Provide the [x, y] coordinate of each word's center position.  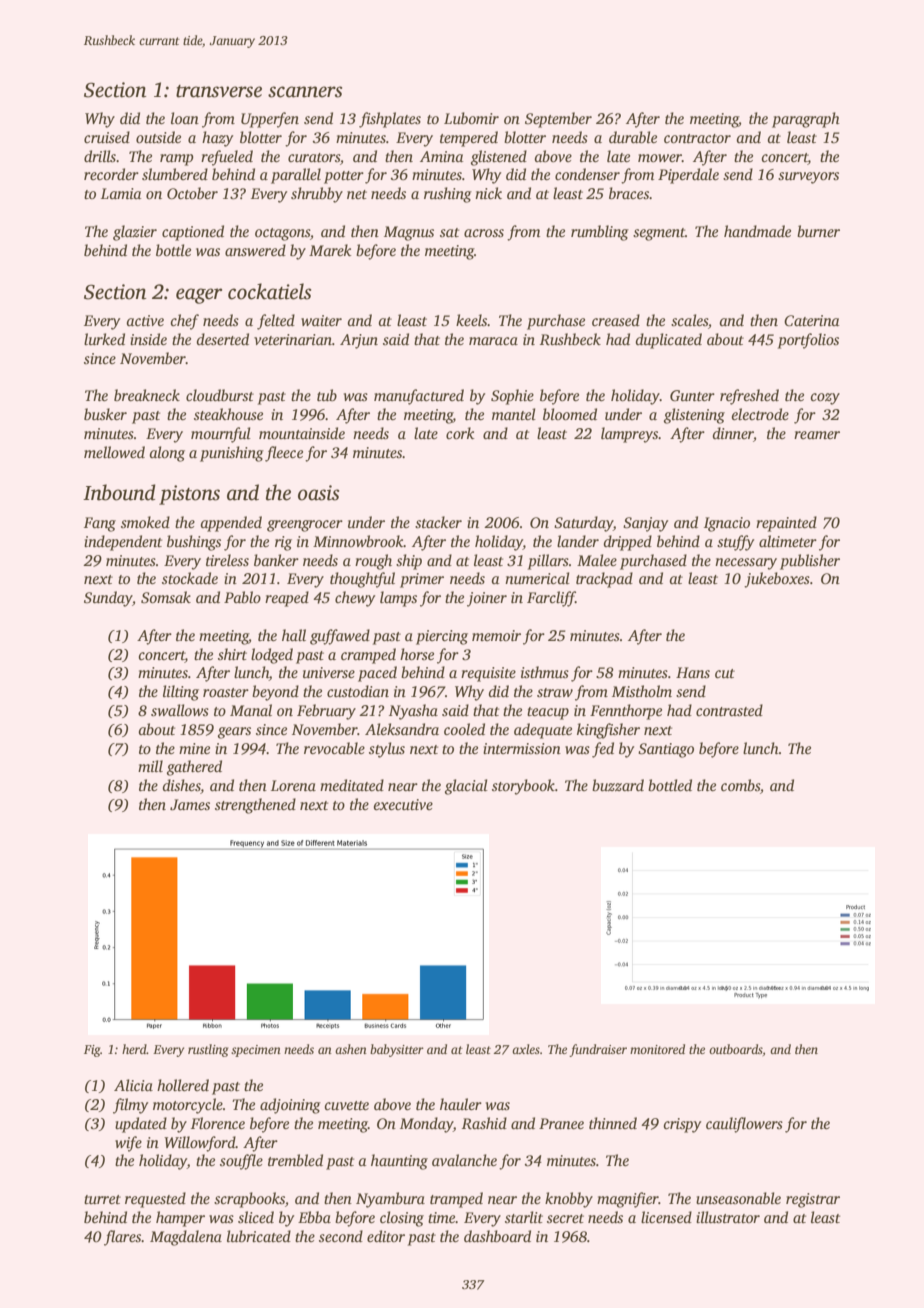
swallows [180, 710]
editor [386, 1236]
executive [403, 804]
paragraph [806, 120]
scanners [305, 92]
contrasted [729, 710]
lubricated [259, 1236]
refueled [227, 158]
